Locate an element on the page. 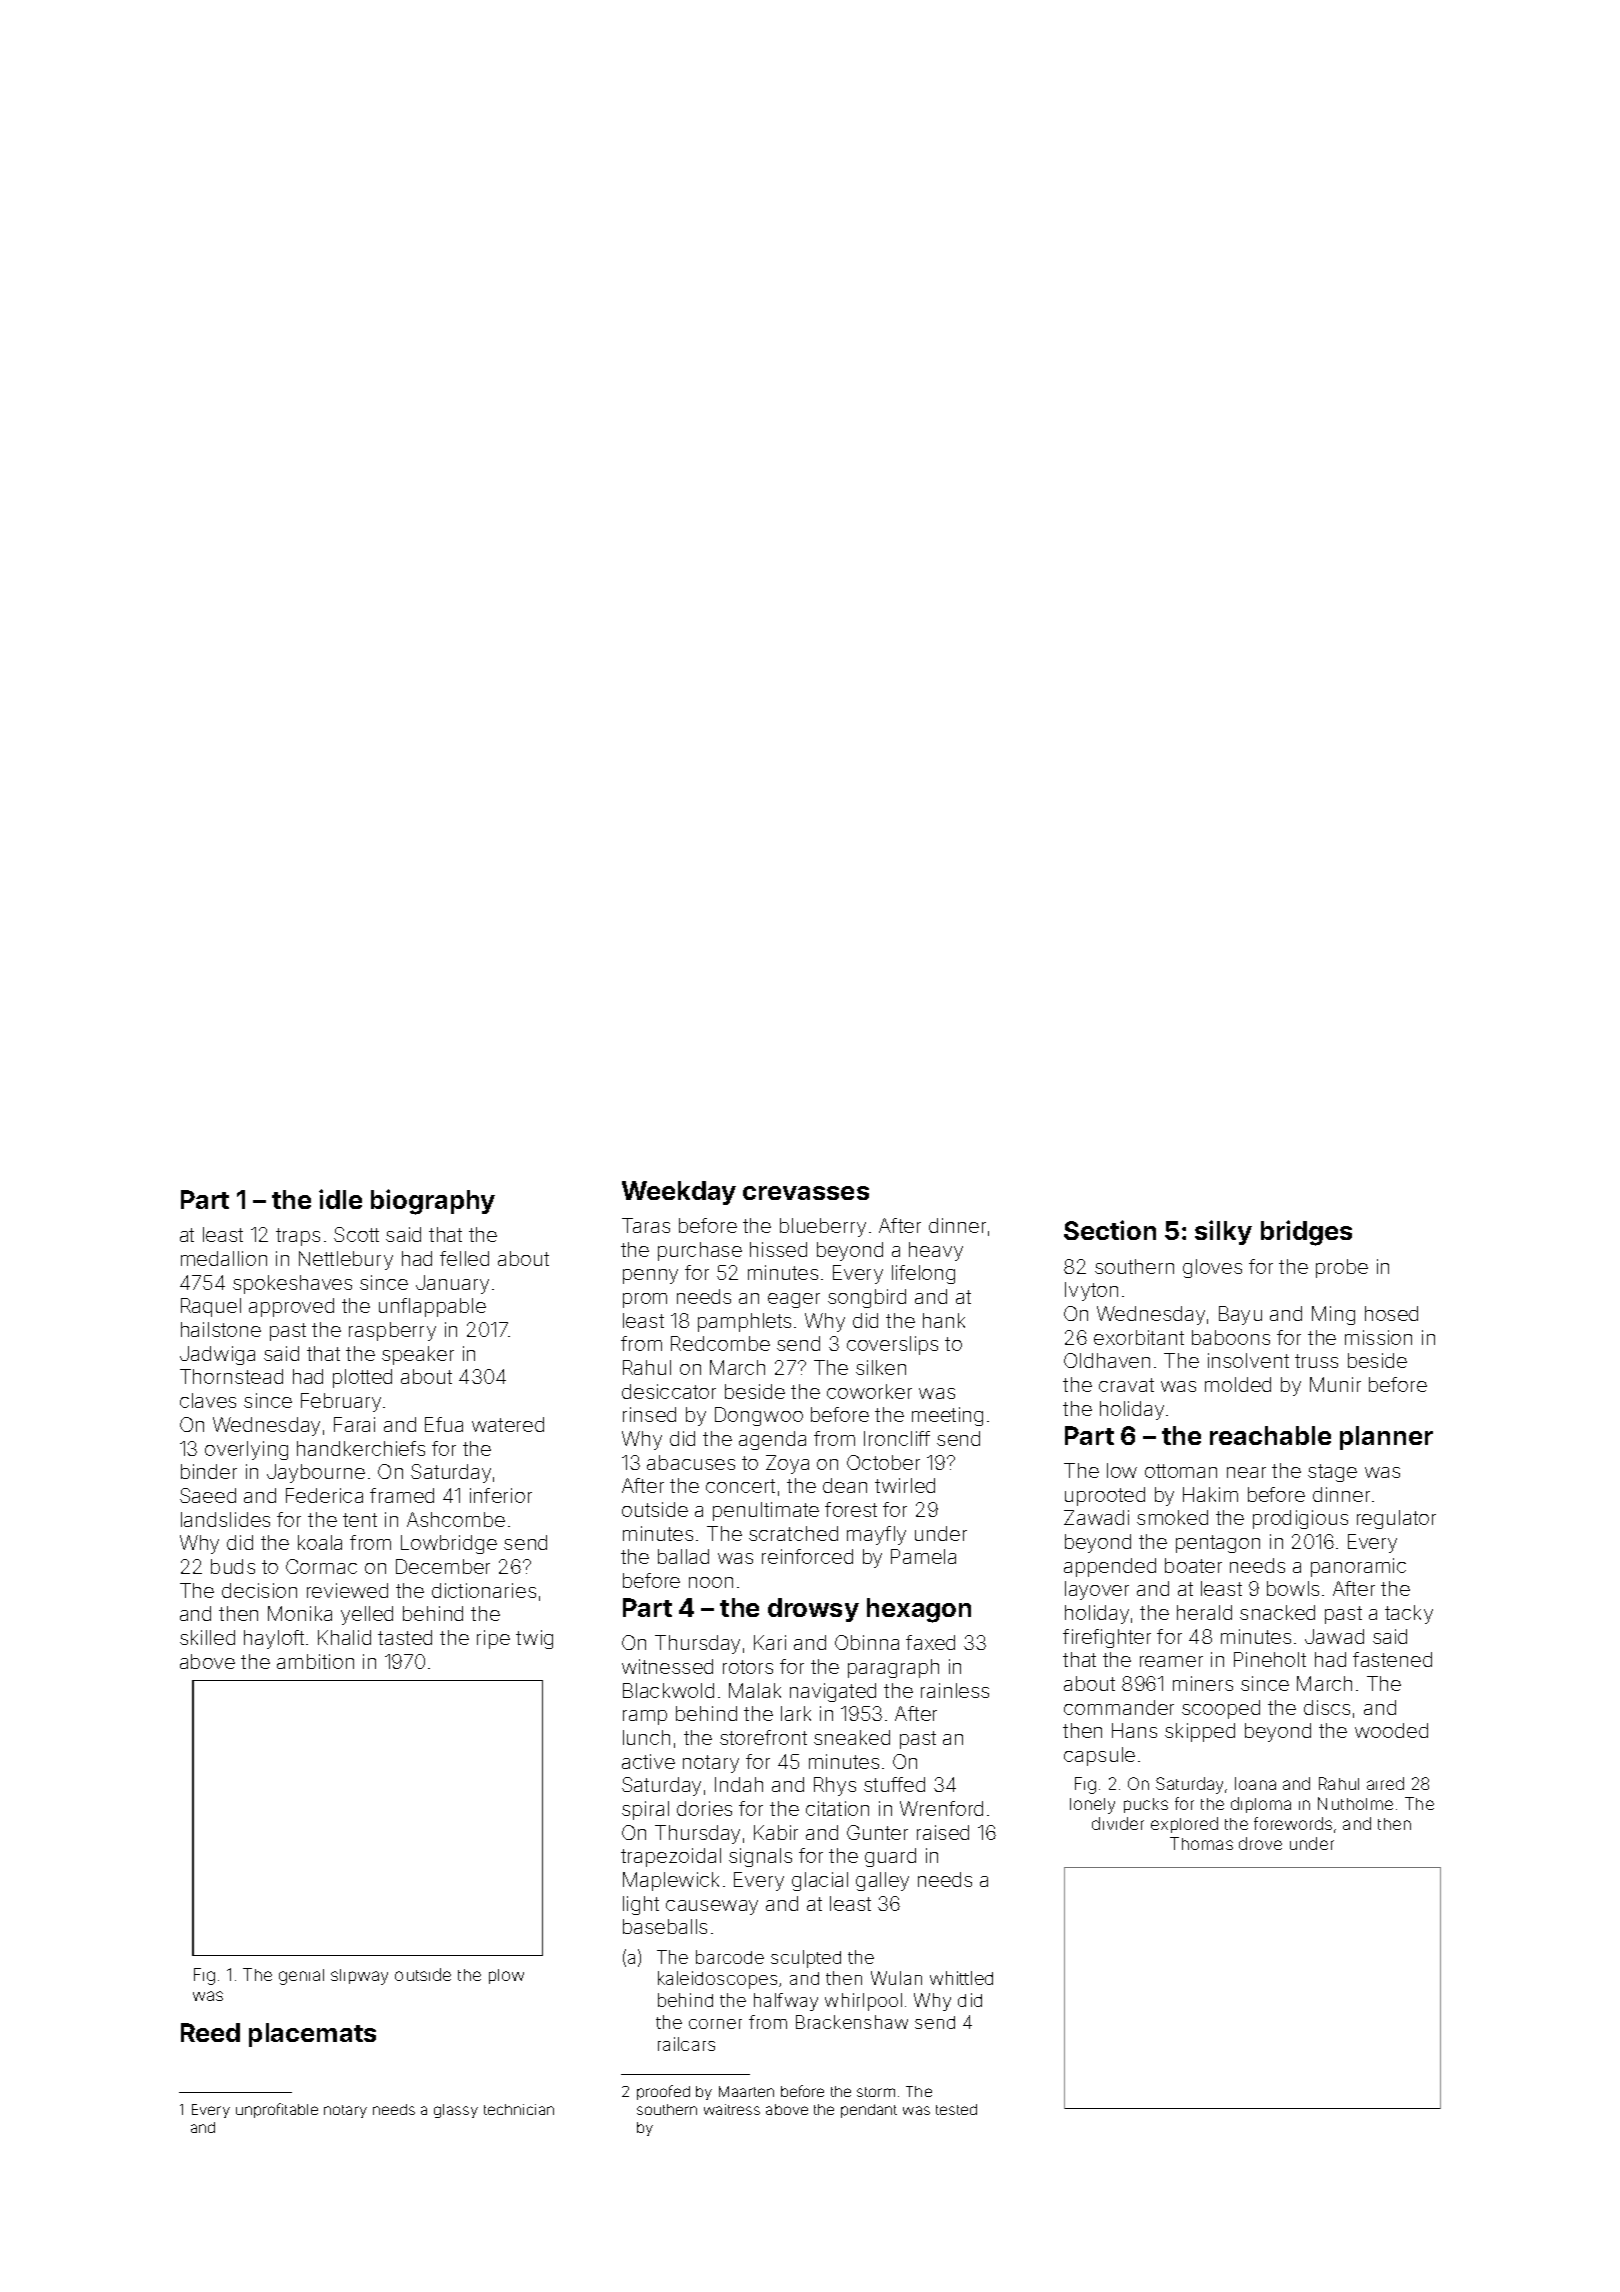 The height and width of the image is (2292, 1620). hosed is located at coordinates (1391, 1313).
